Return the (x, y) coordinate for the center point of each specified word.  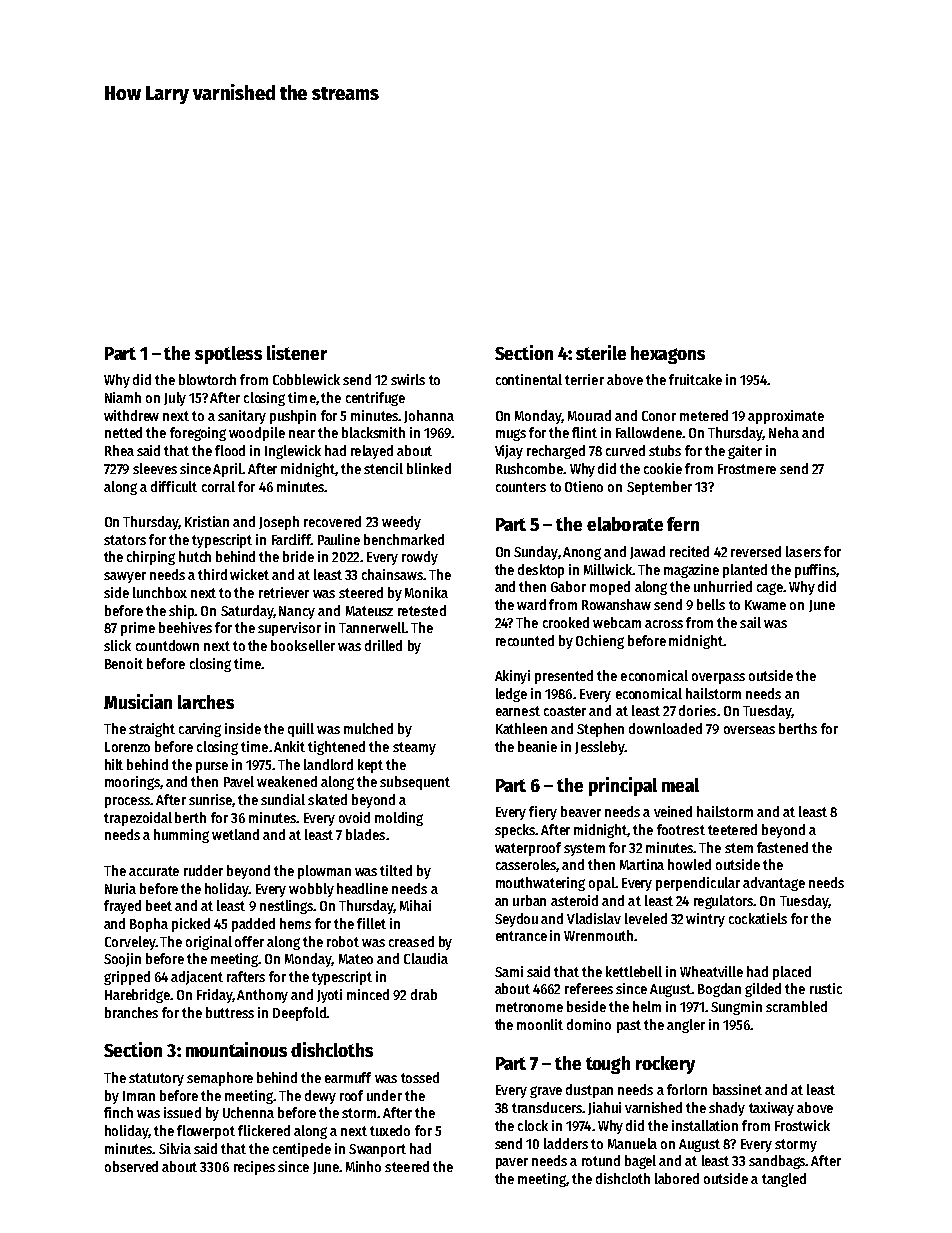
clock (533, 1125)
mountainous (236, 1049)
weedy (401, 523)
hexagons (668, 355)
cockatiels (758, 918)
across (664, 624)
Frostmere (747, 469)
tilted (396, 870)
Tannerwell (372, 627)
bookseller (303, 645)
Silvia (175, 1148)
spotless (228, 355)
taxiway (771, 1109)
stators (125, 540)
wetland (235, 834)
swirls (408, 379)
